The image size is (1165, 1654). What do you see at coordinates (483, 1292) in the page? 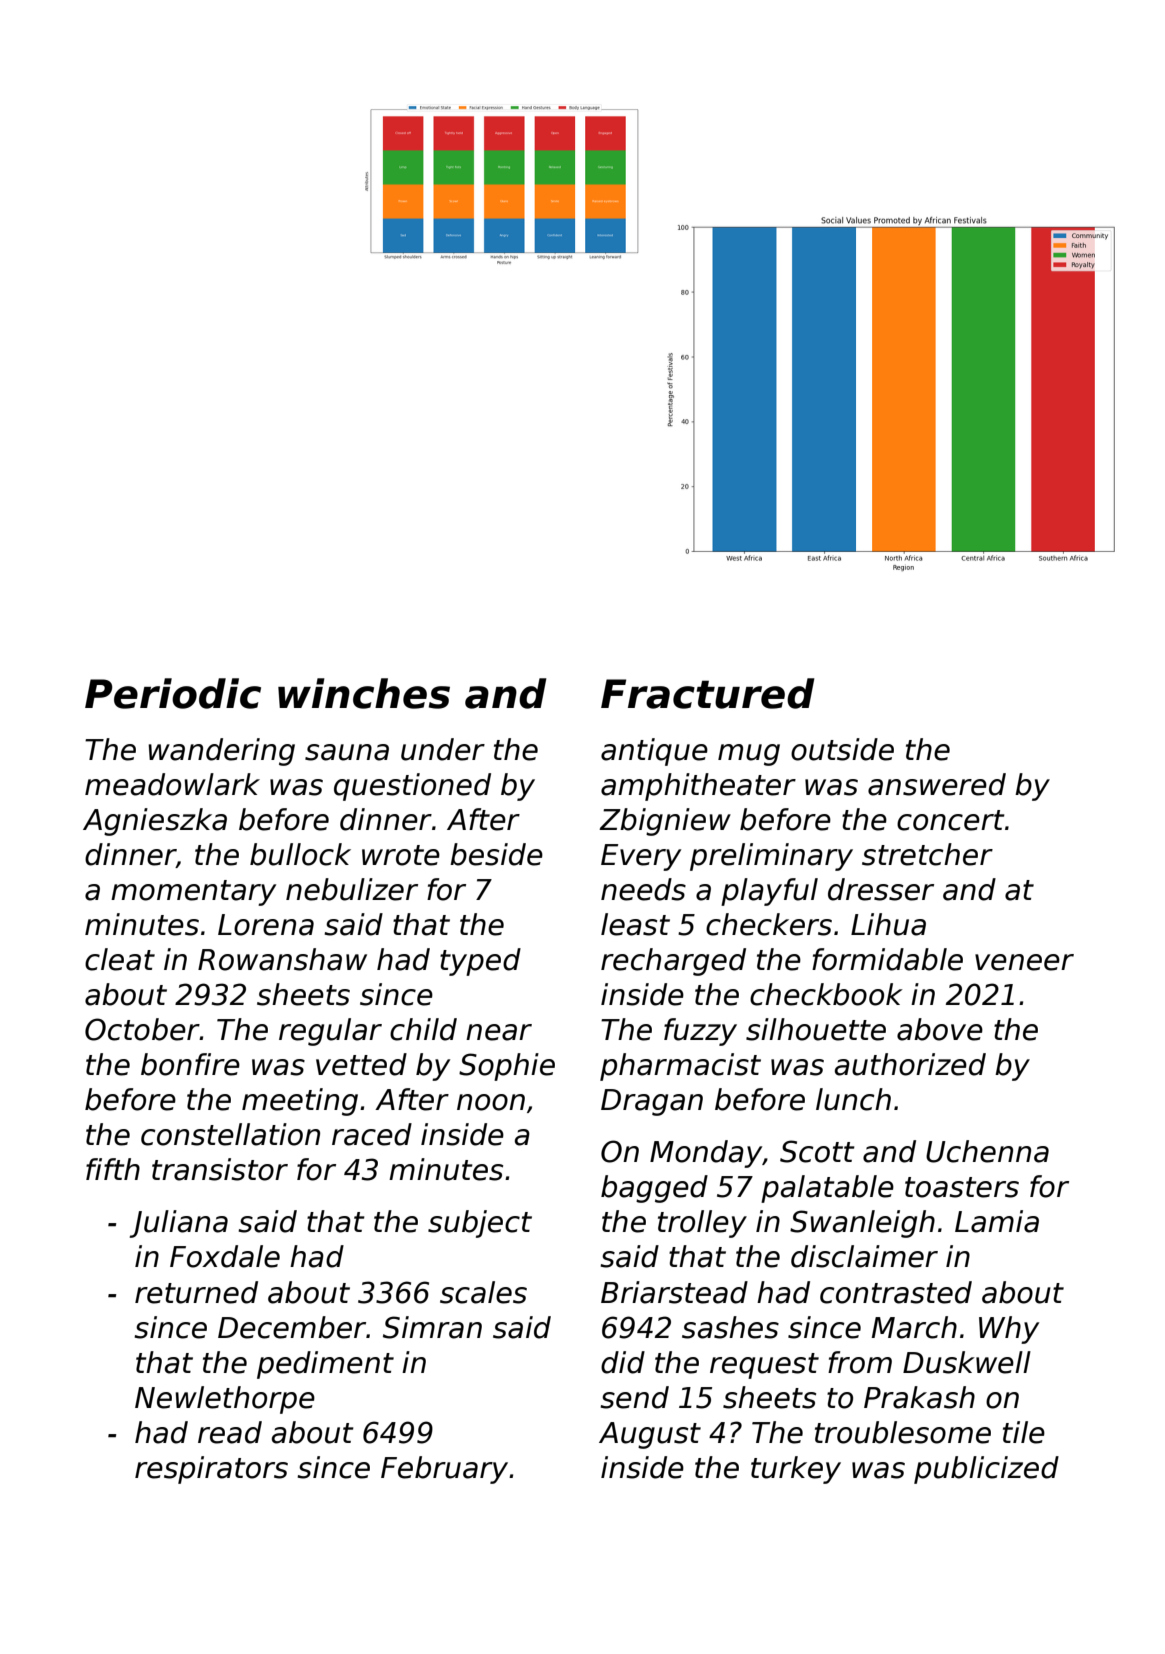
I see `scales` at bounding box center [483, 1292].
